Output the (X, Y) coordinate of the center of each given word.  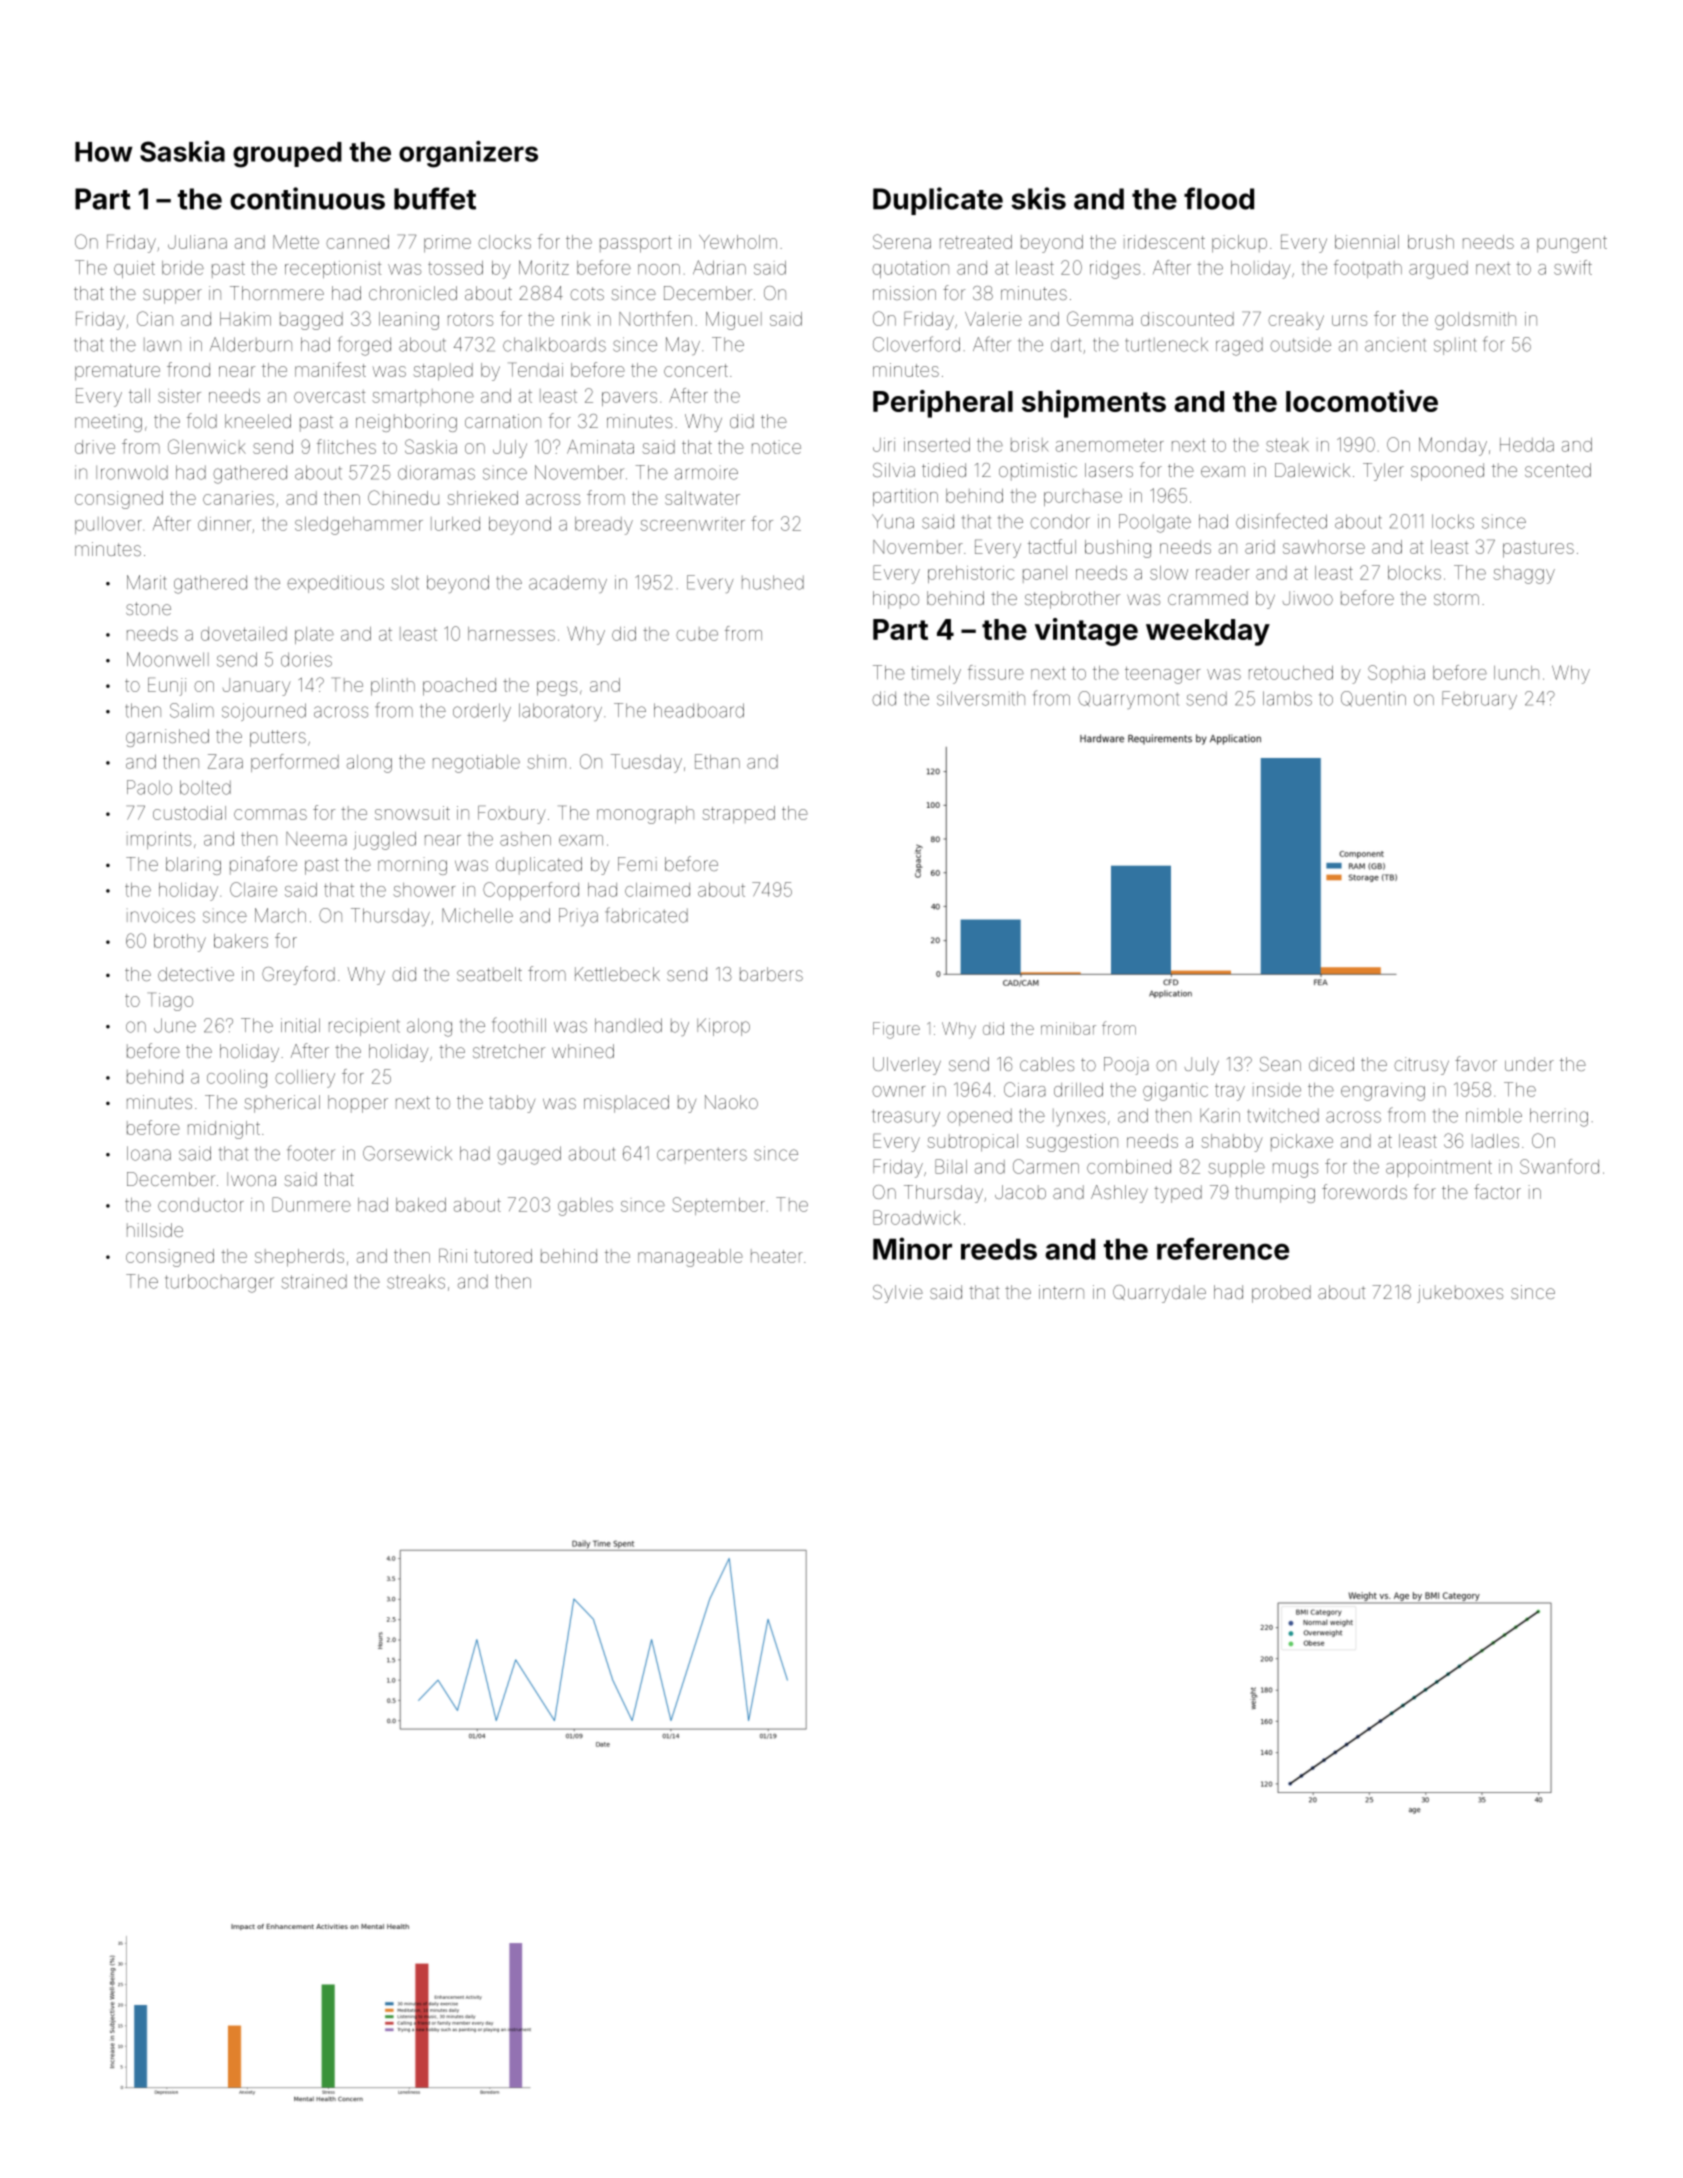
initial (300, 1025)
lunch (1516, 673)
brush (1431, 242)
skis (1038, 198)
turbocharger (219, 1283)
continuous (307, 198)
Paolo (149, 787)
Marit (146, 582)
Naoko (731, 1102)
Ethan (717, 761)
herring (1559, 1117)
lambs (1287, 698)
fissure (996, 672)
